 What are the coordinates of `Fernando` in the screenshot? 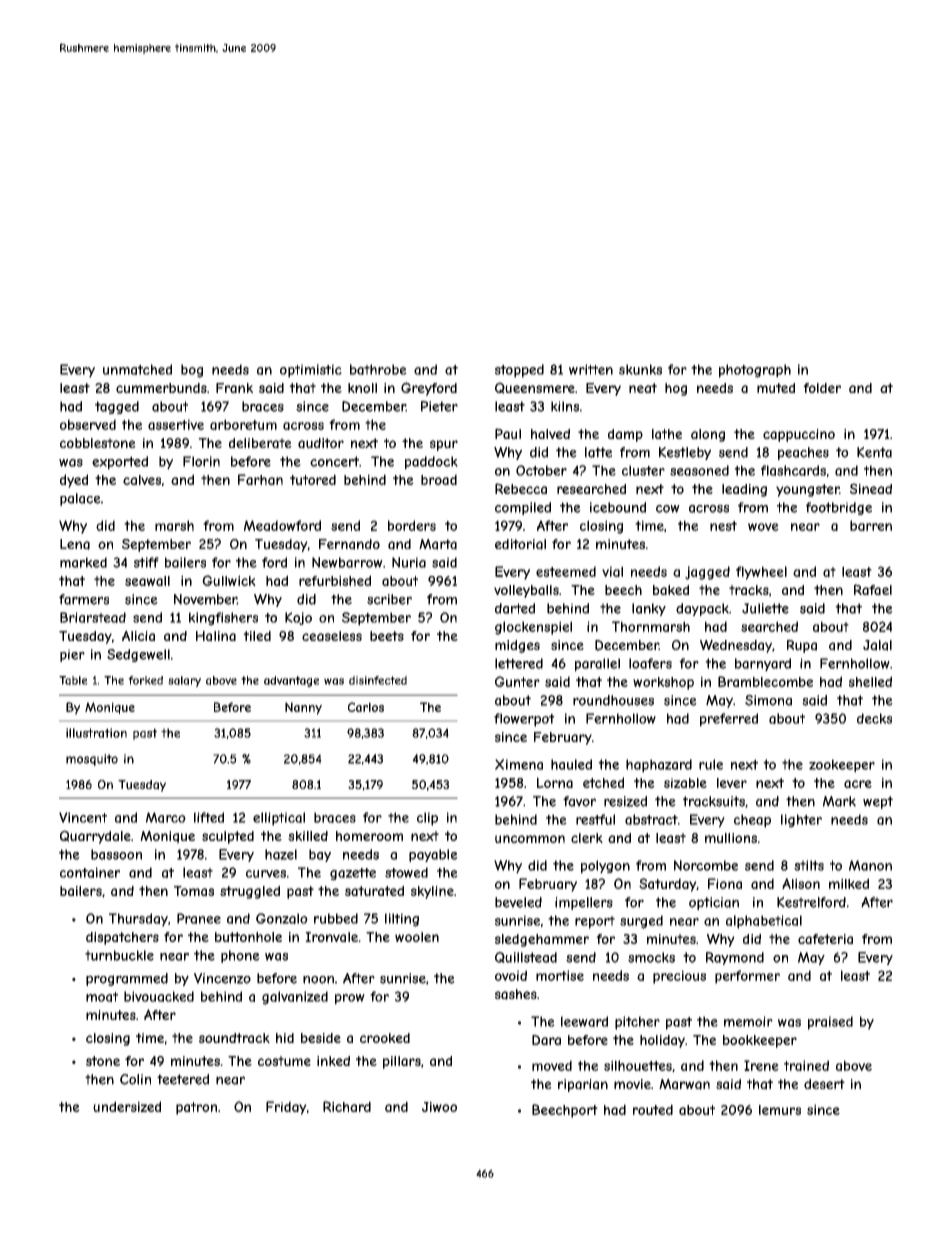 It's located at (349, 544).
